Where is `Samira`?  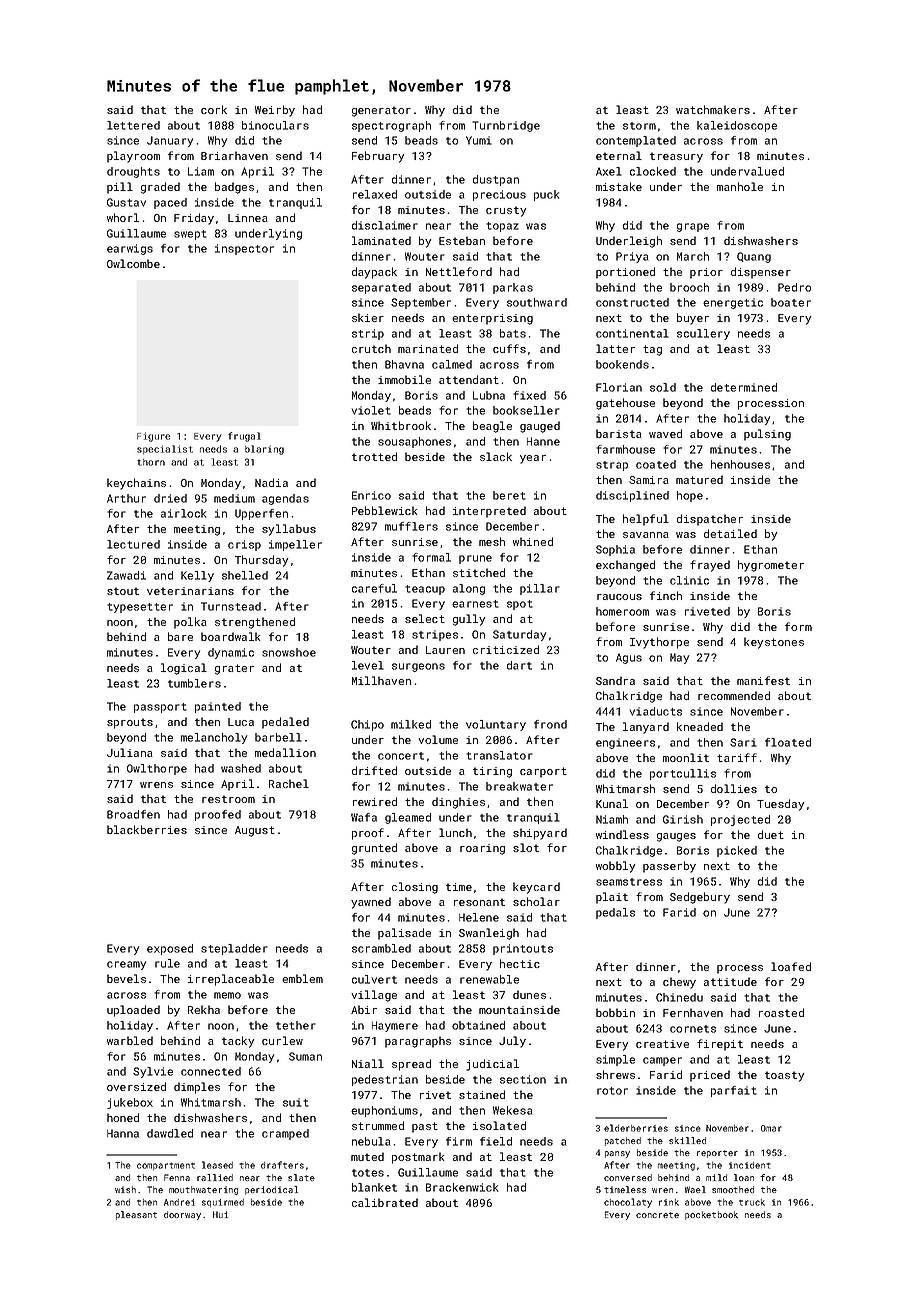
Samira is located at coordinates (649, 480).
